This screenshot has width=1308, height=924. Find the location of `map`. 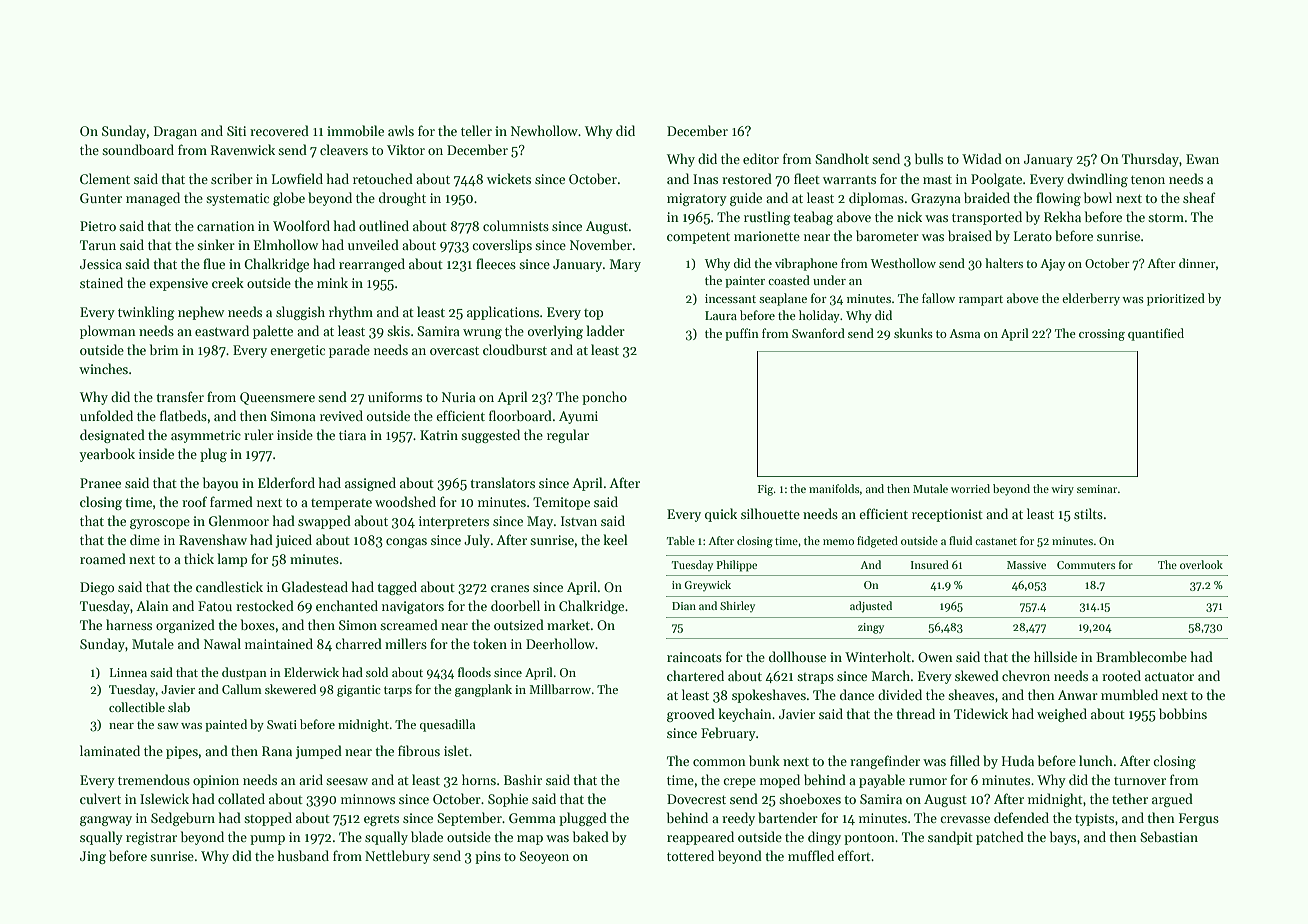

map is located at coordinates (530, 840).
